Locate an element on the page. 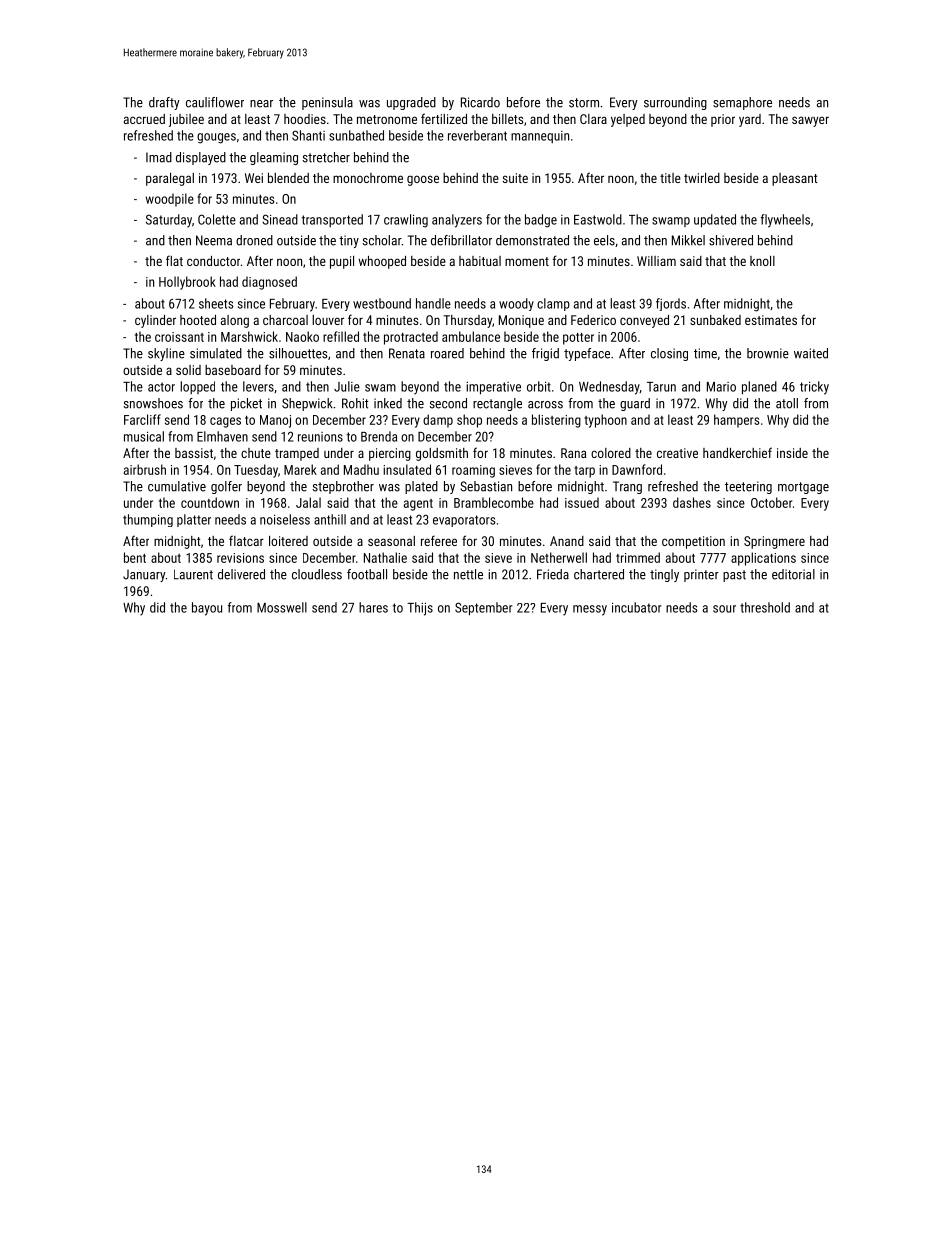 The width and height of the image is (952, 1233). Mario is located at coordinates (721, 387).
